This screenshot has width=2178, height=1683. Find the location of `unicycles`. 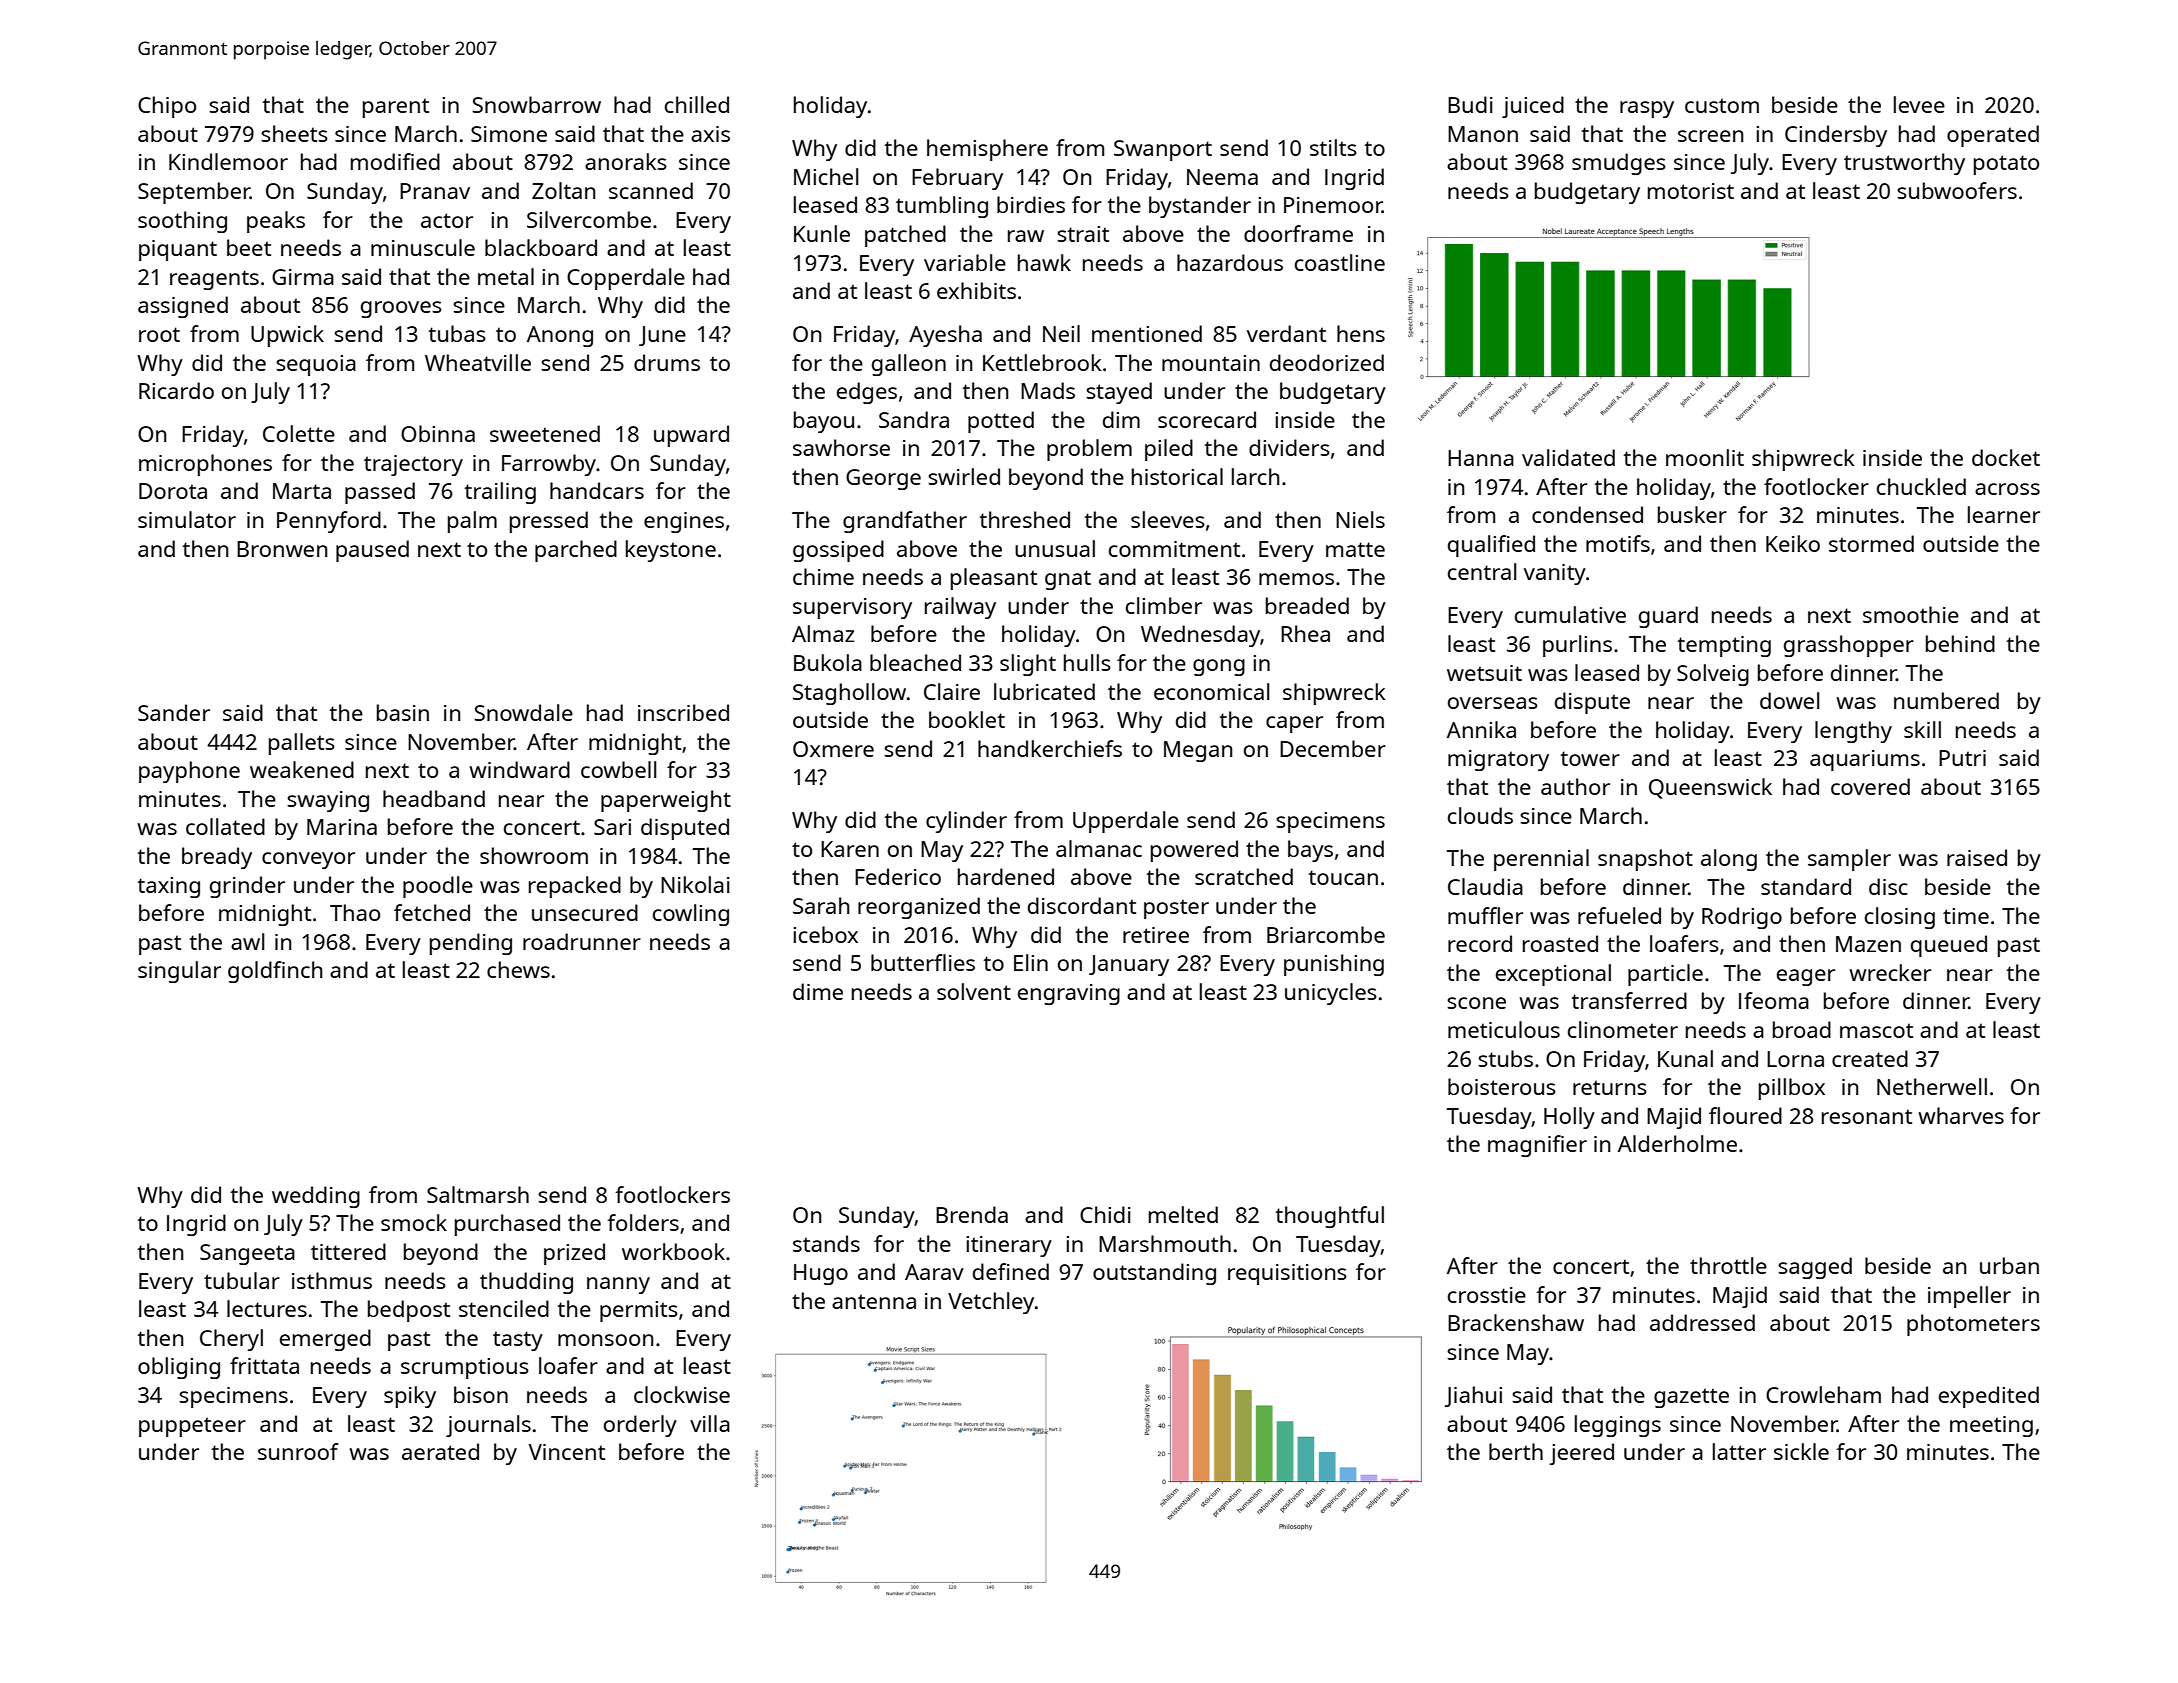

unicycles is located at coordinates (1331, 994).
